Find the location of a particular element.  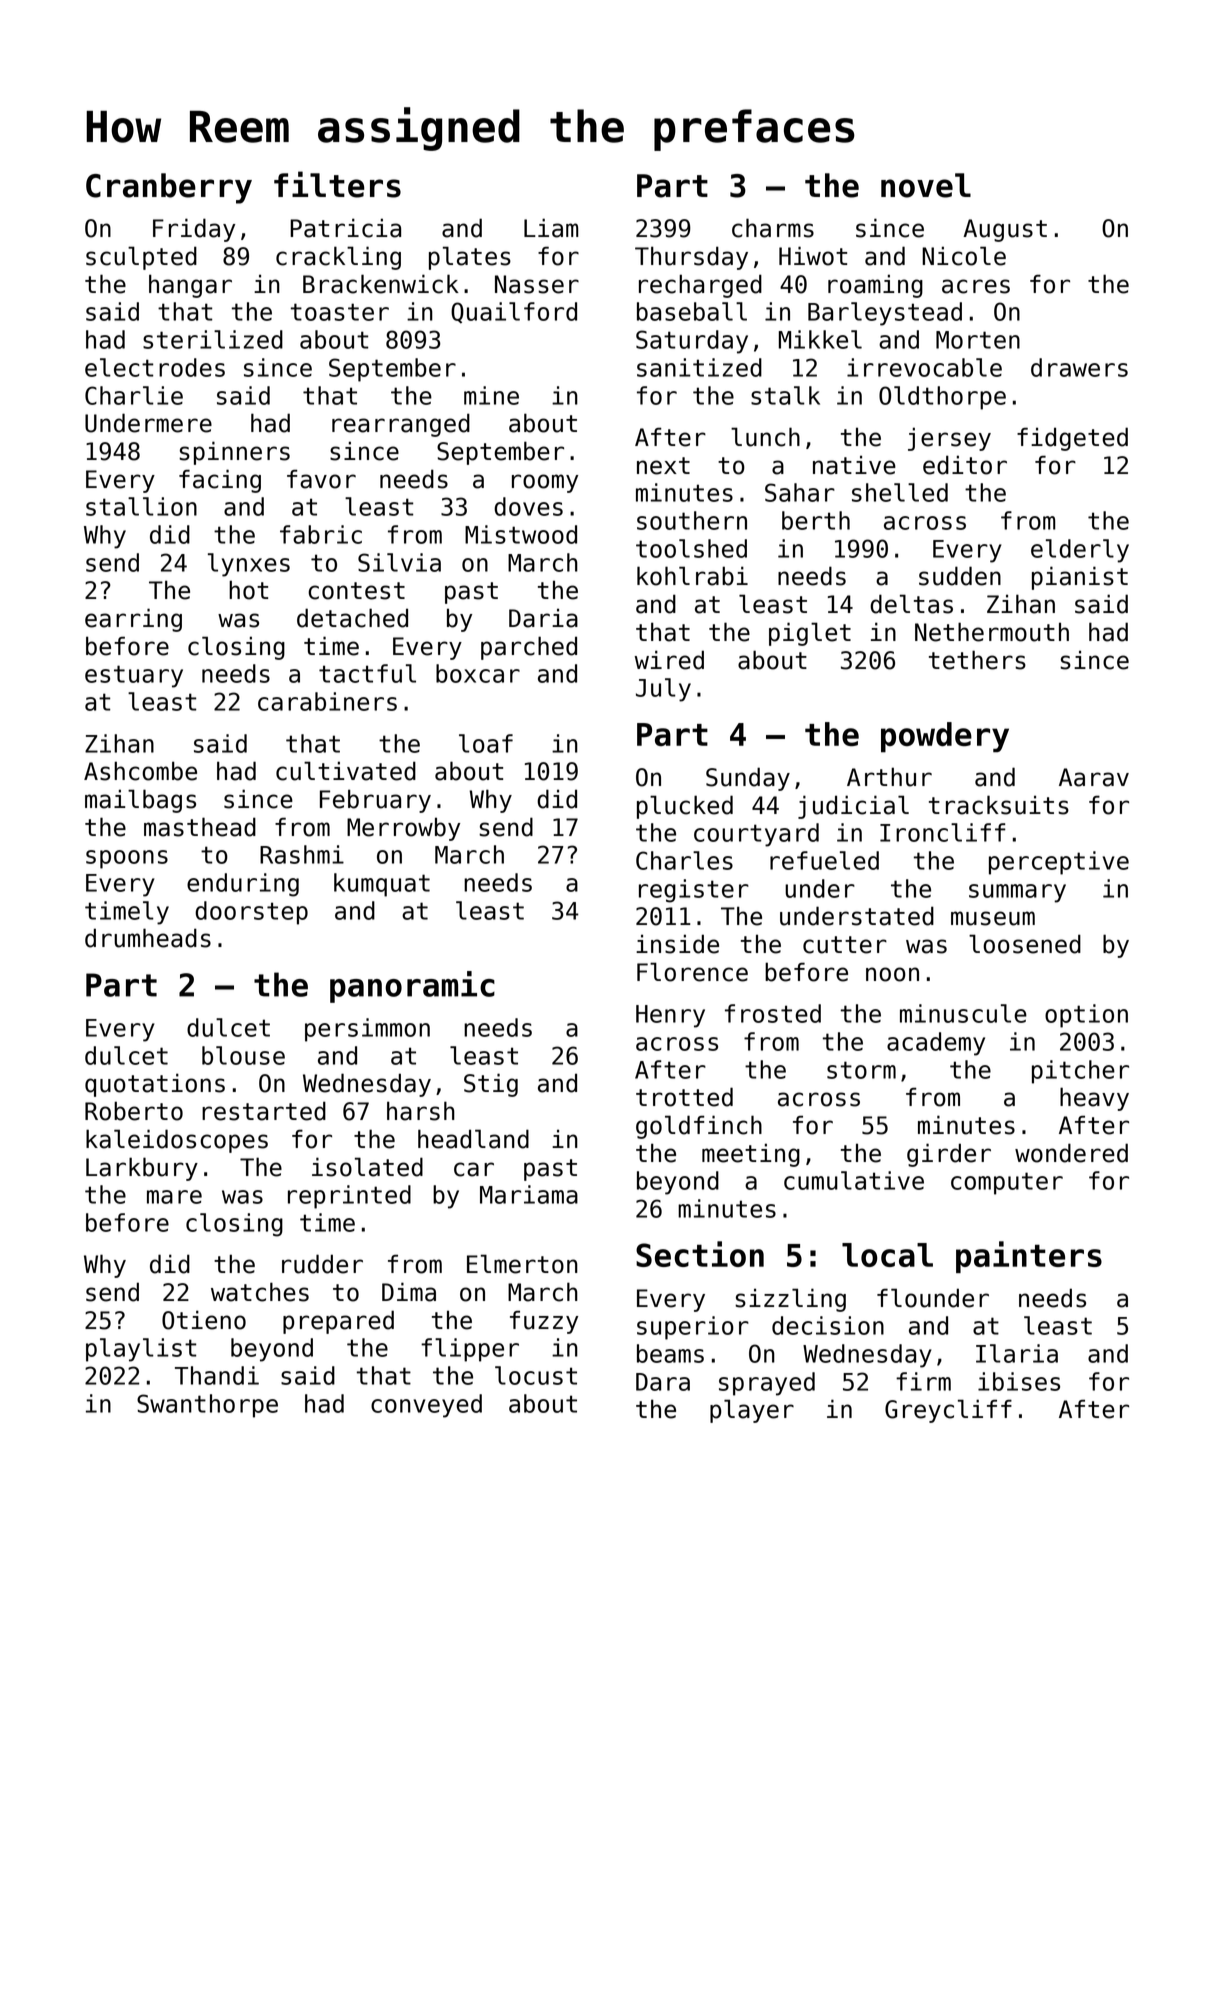

Florence is located at coordinates (692, 972).
